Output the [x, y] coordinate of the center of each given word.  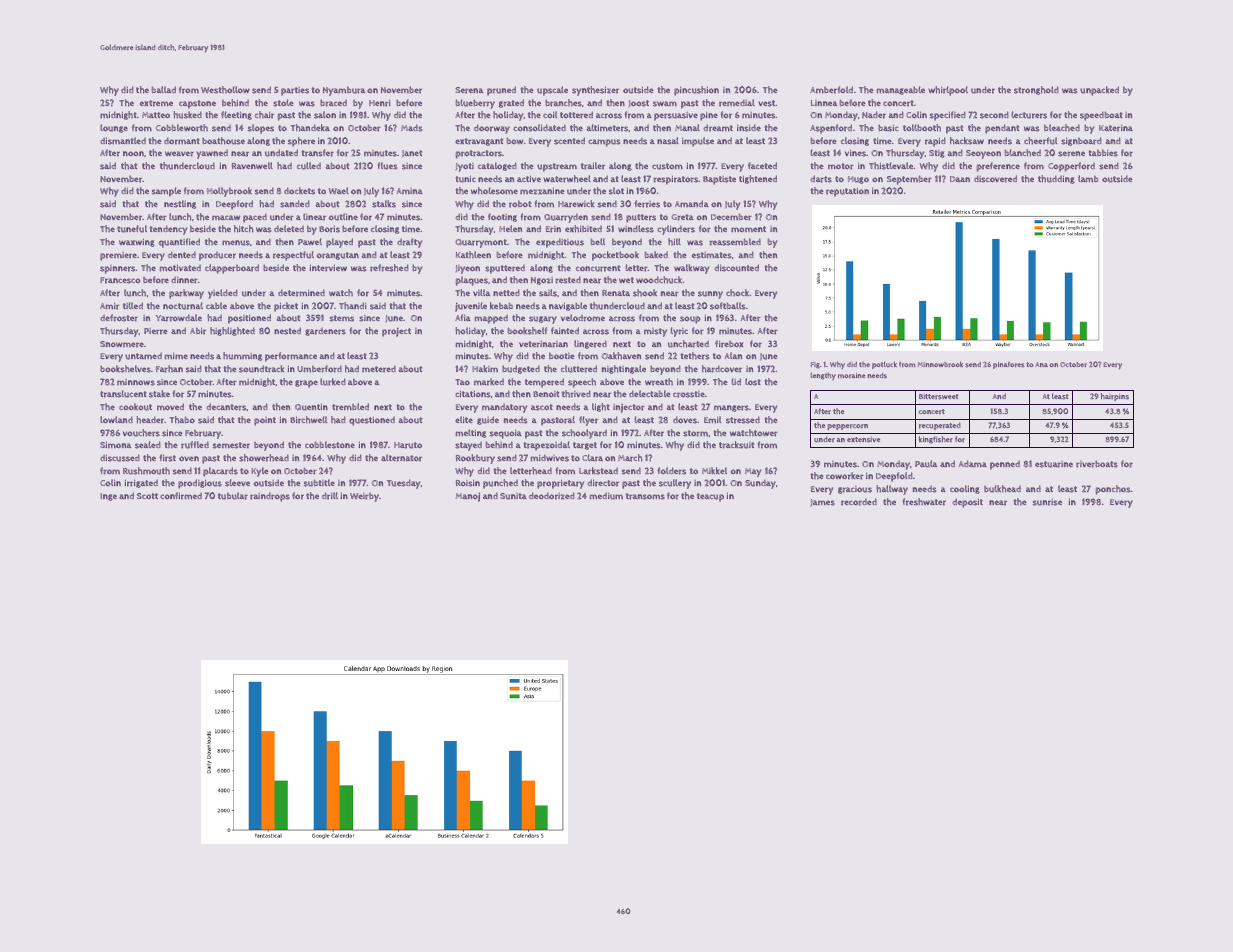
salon [325, 115]
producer [217, 256]
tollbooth [922, 128]
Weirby [364, 497]
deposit [968, 503]
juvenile [471, 307]
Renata [616, 293]
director [603, 483]
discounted [737, 268]
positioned [249, 319]
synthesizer [595, 91]
